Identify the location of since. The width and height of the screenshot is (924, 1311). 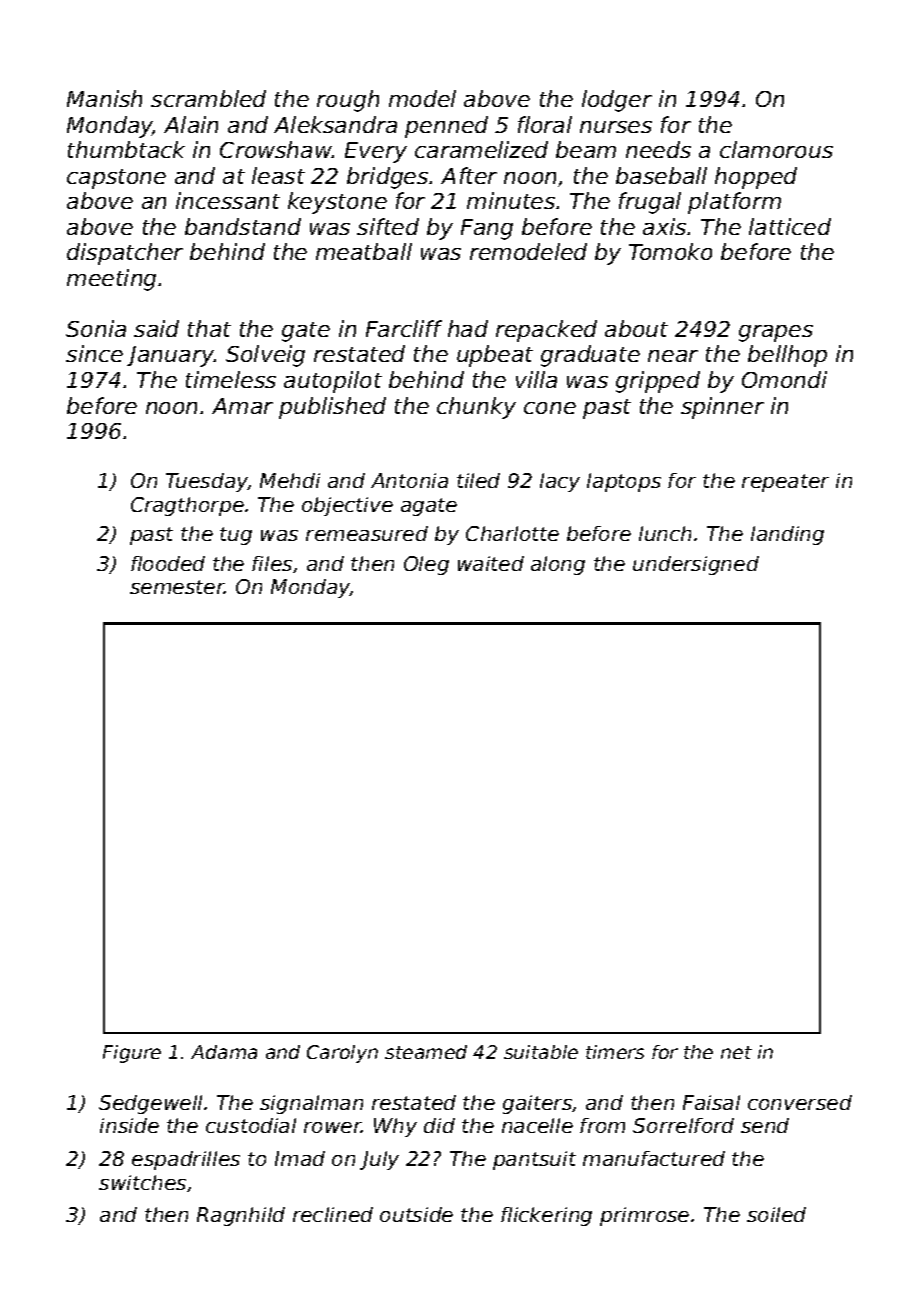
(94, 353).
